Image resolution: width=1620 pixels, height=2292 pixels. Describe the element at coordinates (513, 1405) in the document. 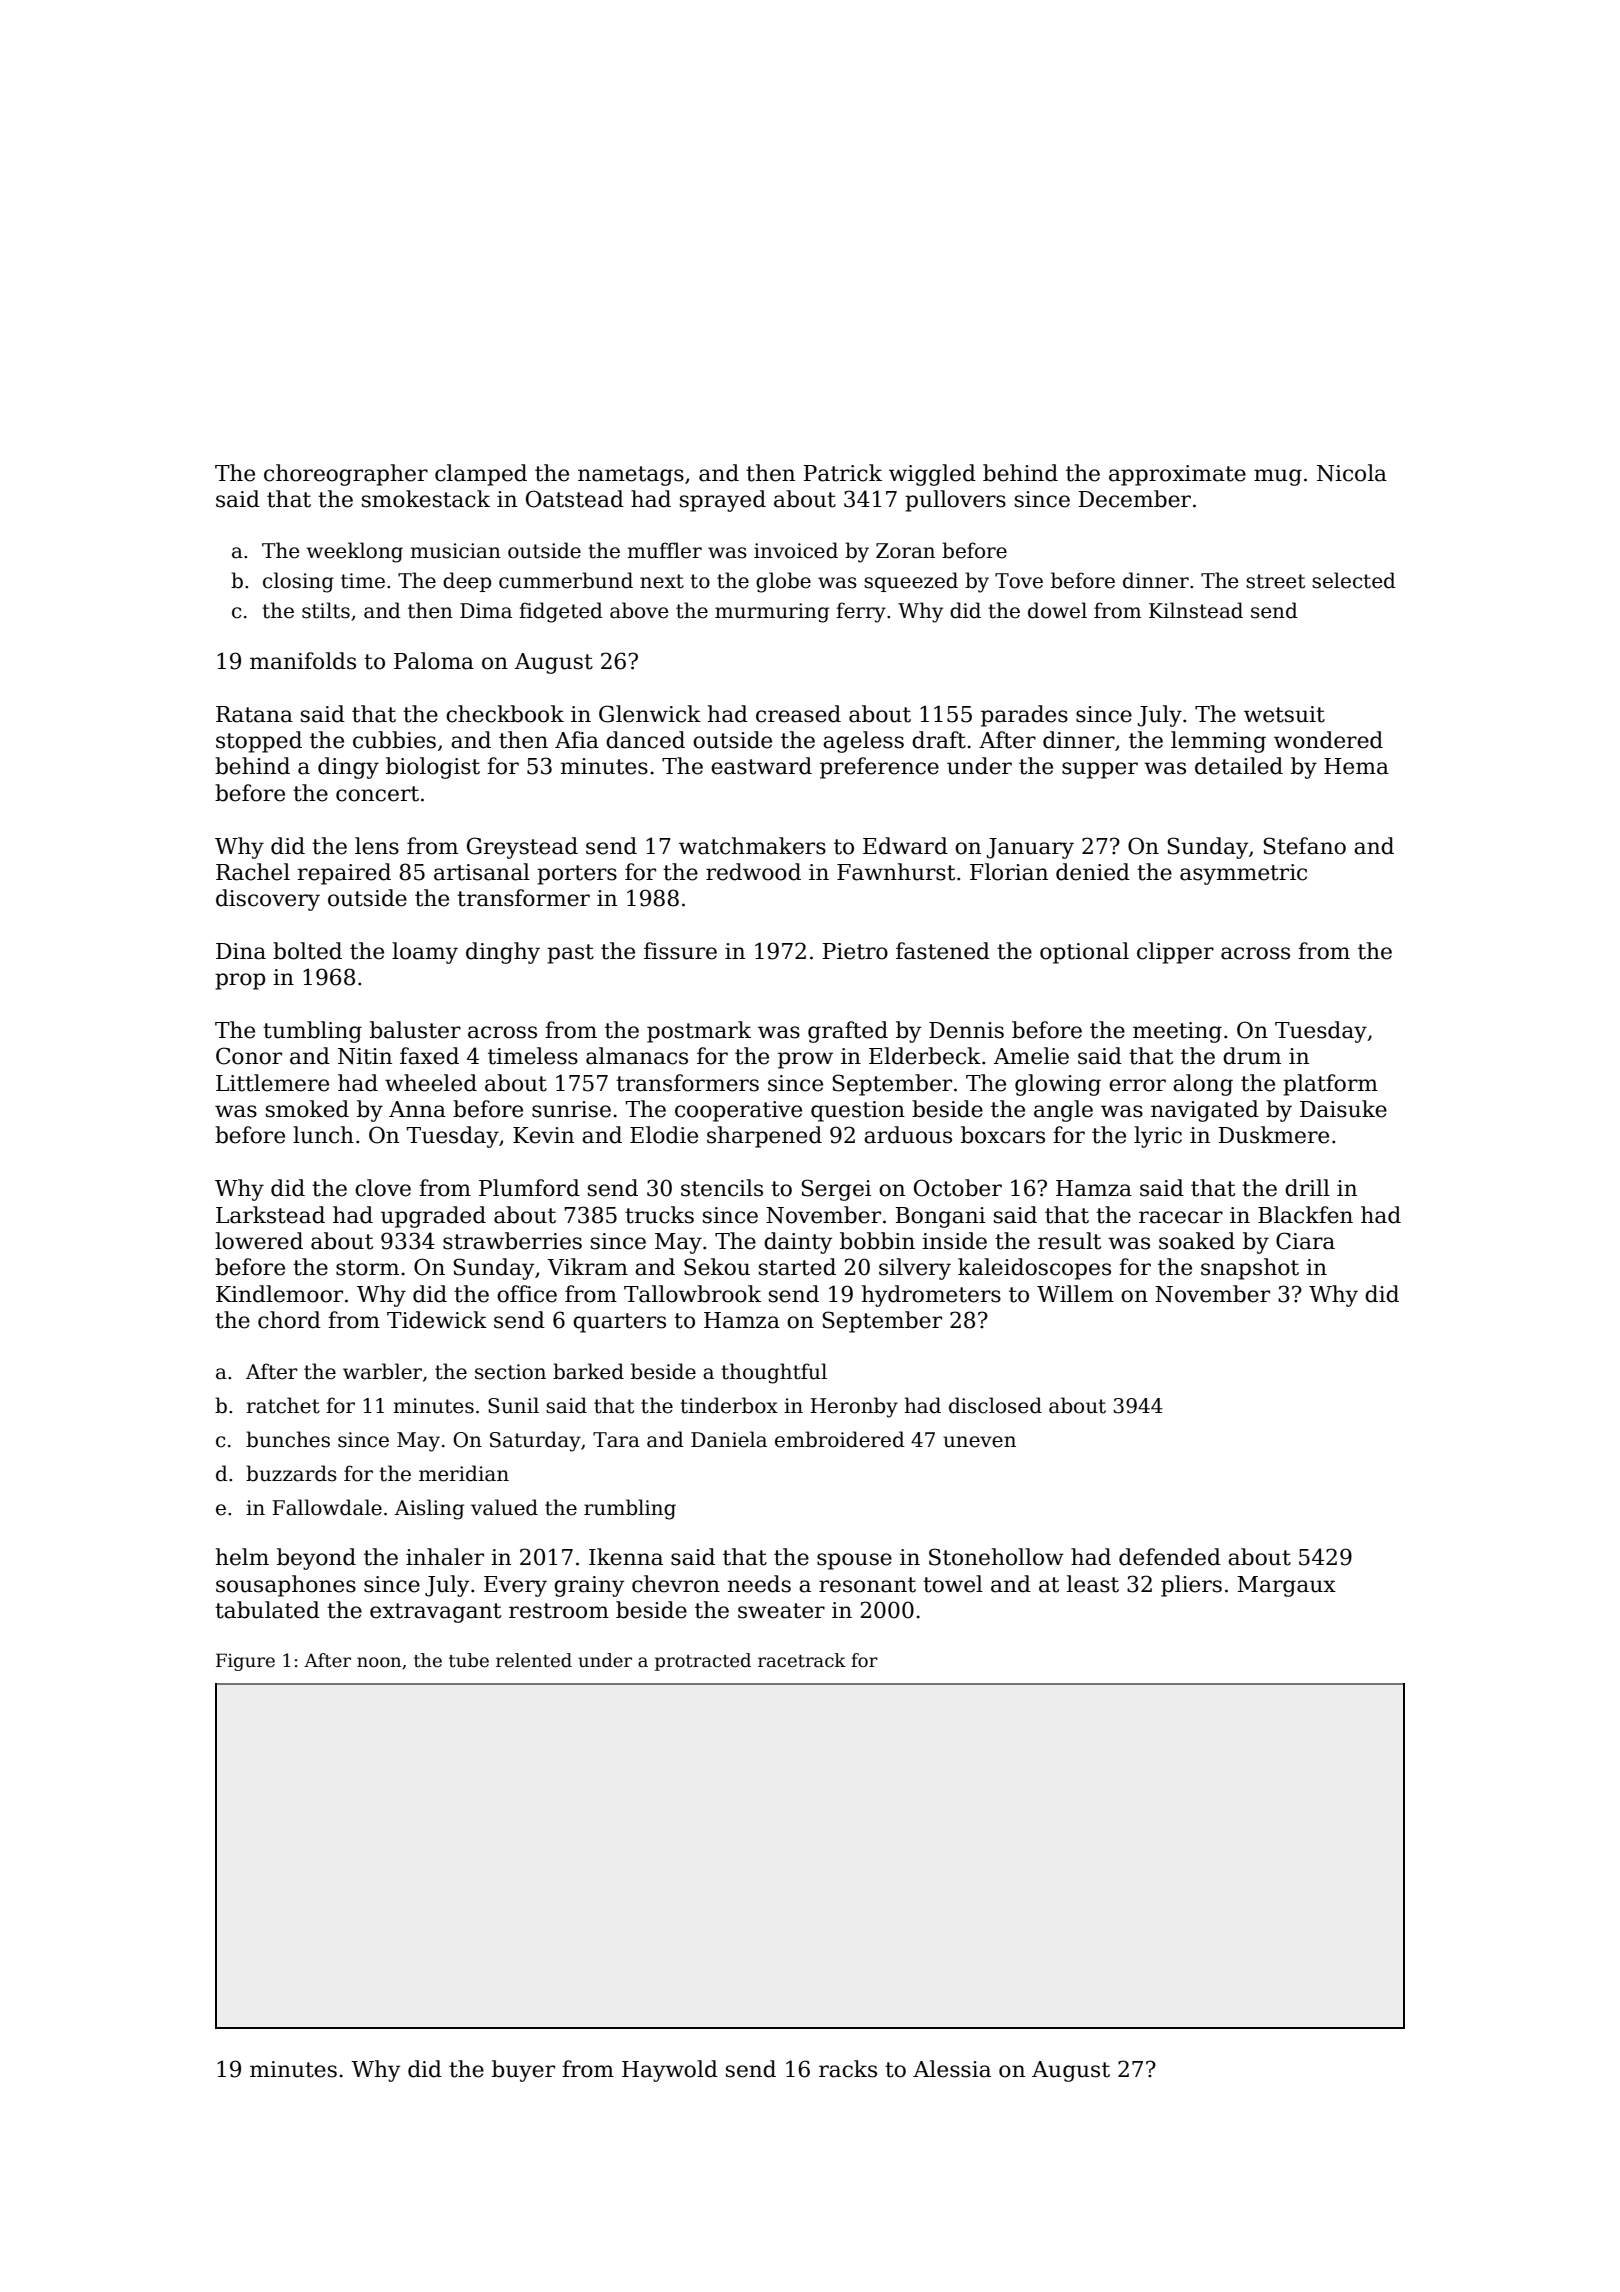

I see `Sunil` at that location.
